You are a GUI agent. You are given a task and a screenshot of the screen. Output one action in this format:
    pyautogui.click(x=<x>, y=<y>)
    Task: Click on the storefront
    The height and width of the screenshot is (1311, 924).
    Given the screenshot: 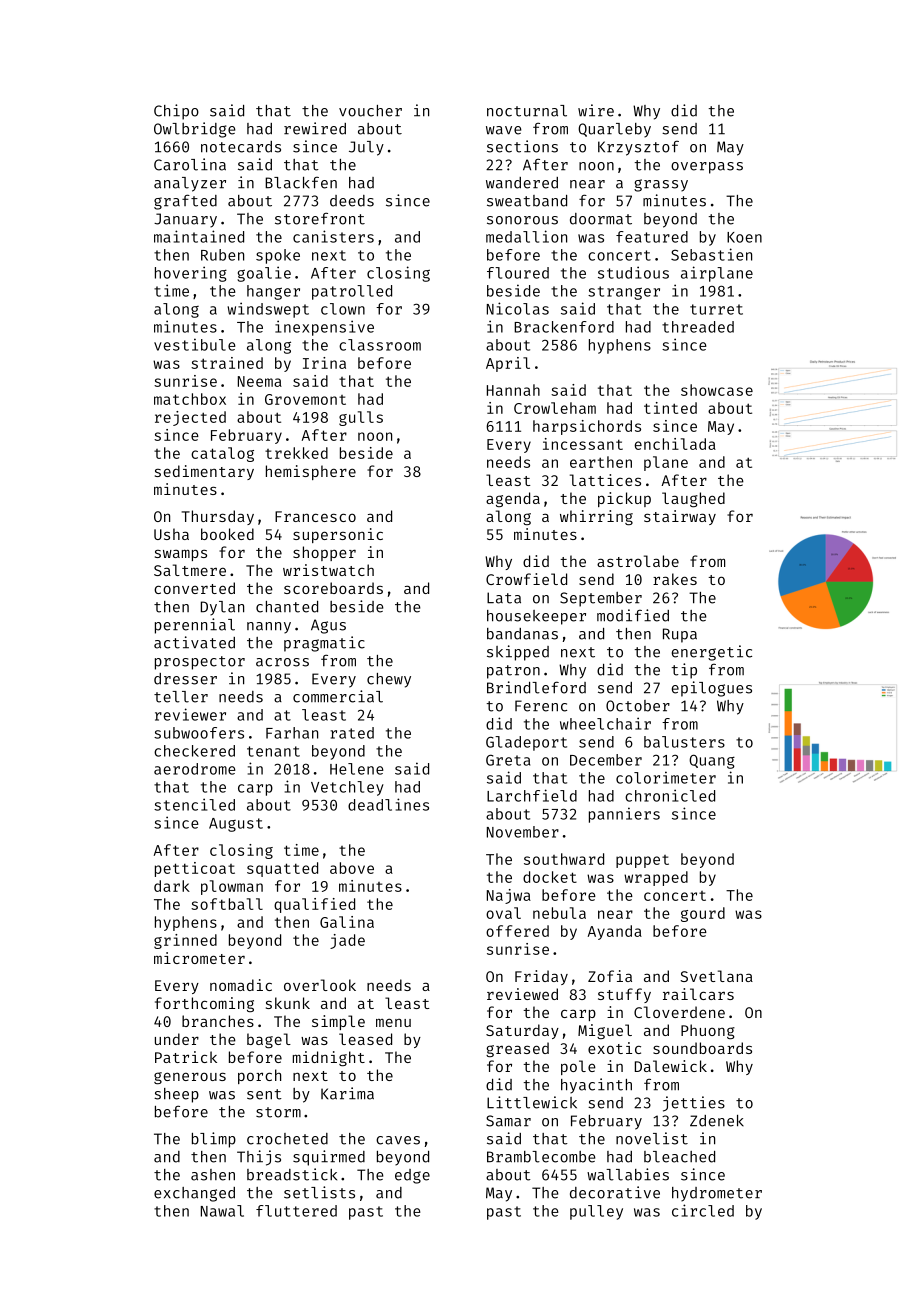 What is the action you would take?
    pyautogui.click(x=320, y=218)
